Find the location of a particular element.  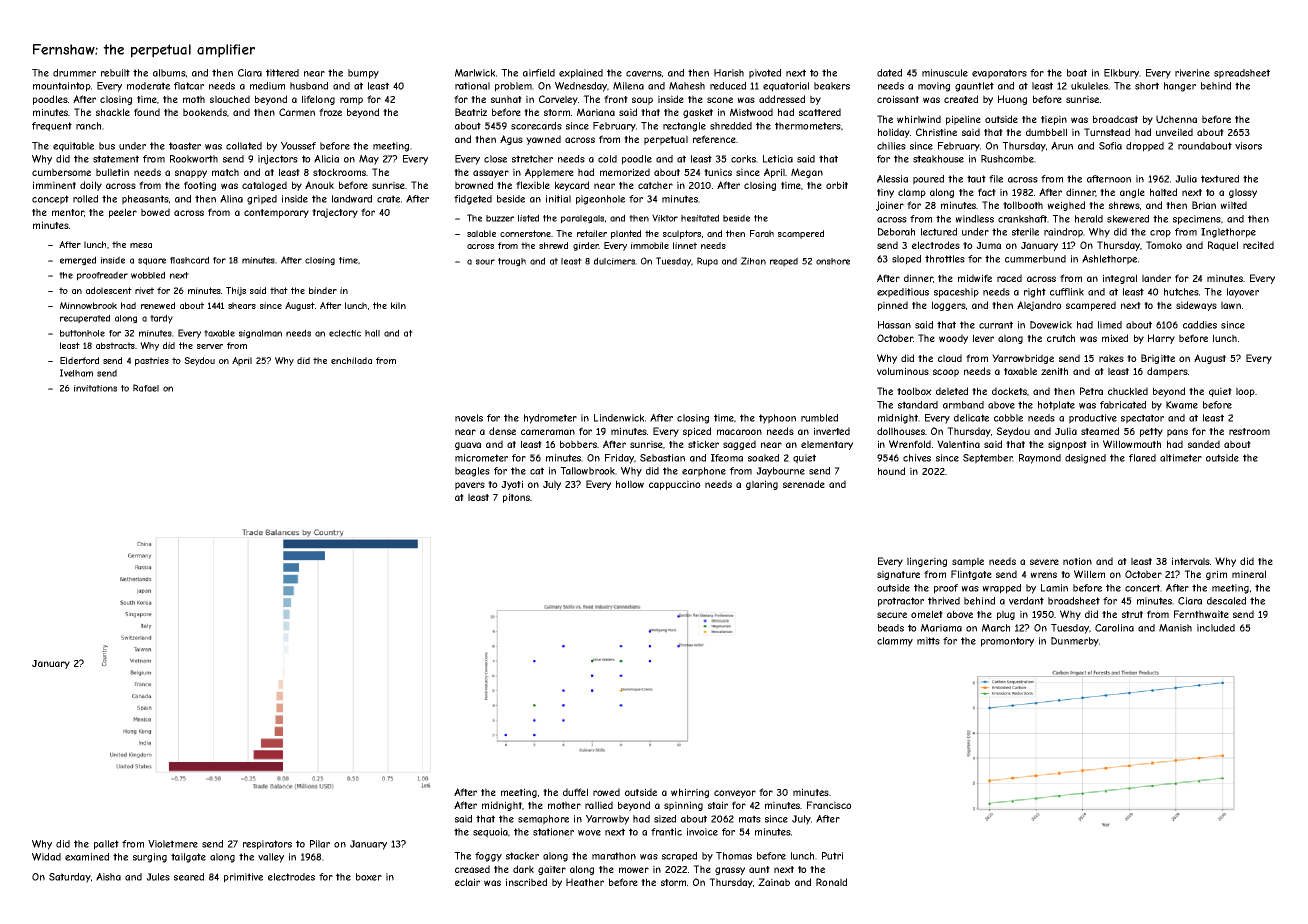

primitive is located at coordinates (243, 878).
